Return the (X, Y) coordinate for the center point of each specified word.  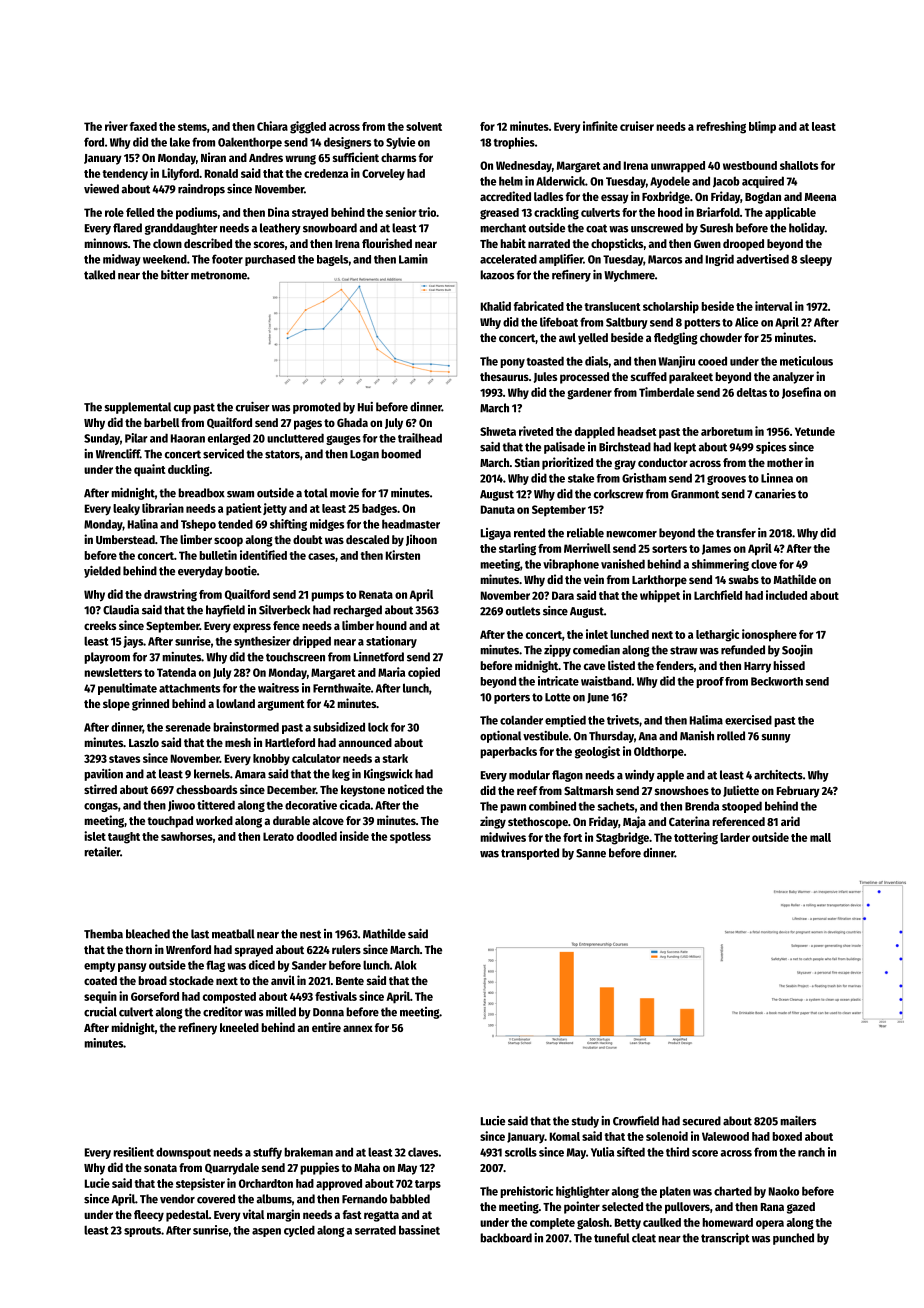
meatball (233, 934)
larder (735, 837)
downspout (183, 1153)
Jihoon (421, 540)
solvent (424, 126)
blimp (762, 127)
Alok (406, 965)
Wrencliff (118, 454)
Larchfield (718, 595)
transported (530, 854)
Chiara (272, 126)
